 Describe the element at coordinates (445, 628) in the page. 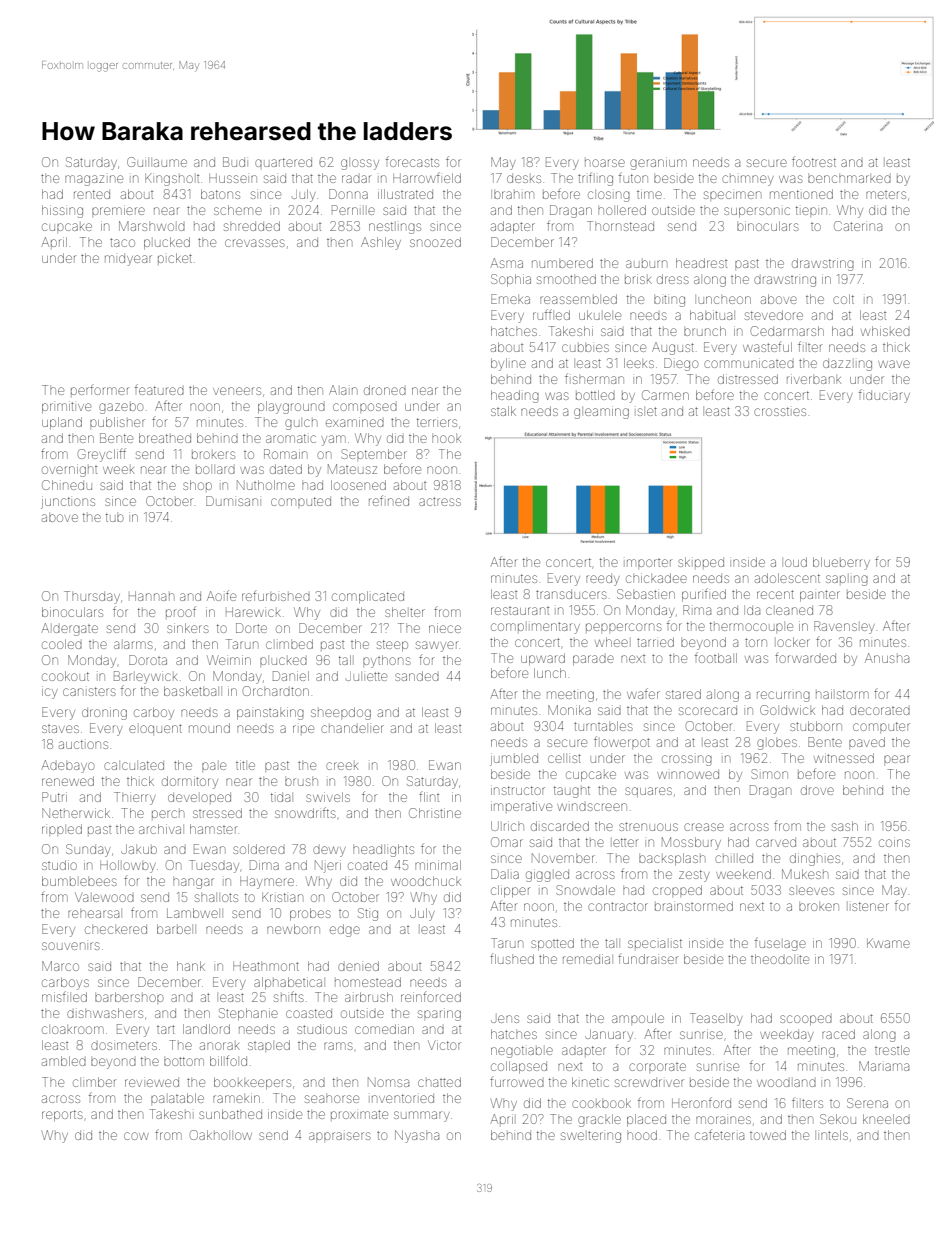

I see `niece` at that location.
